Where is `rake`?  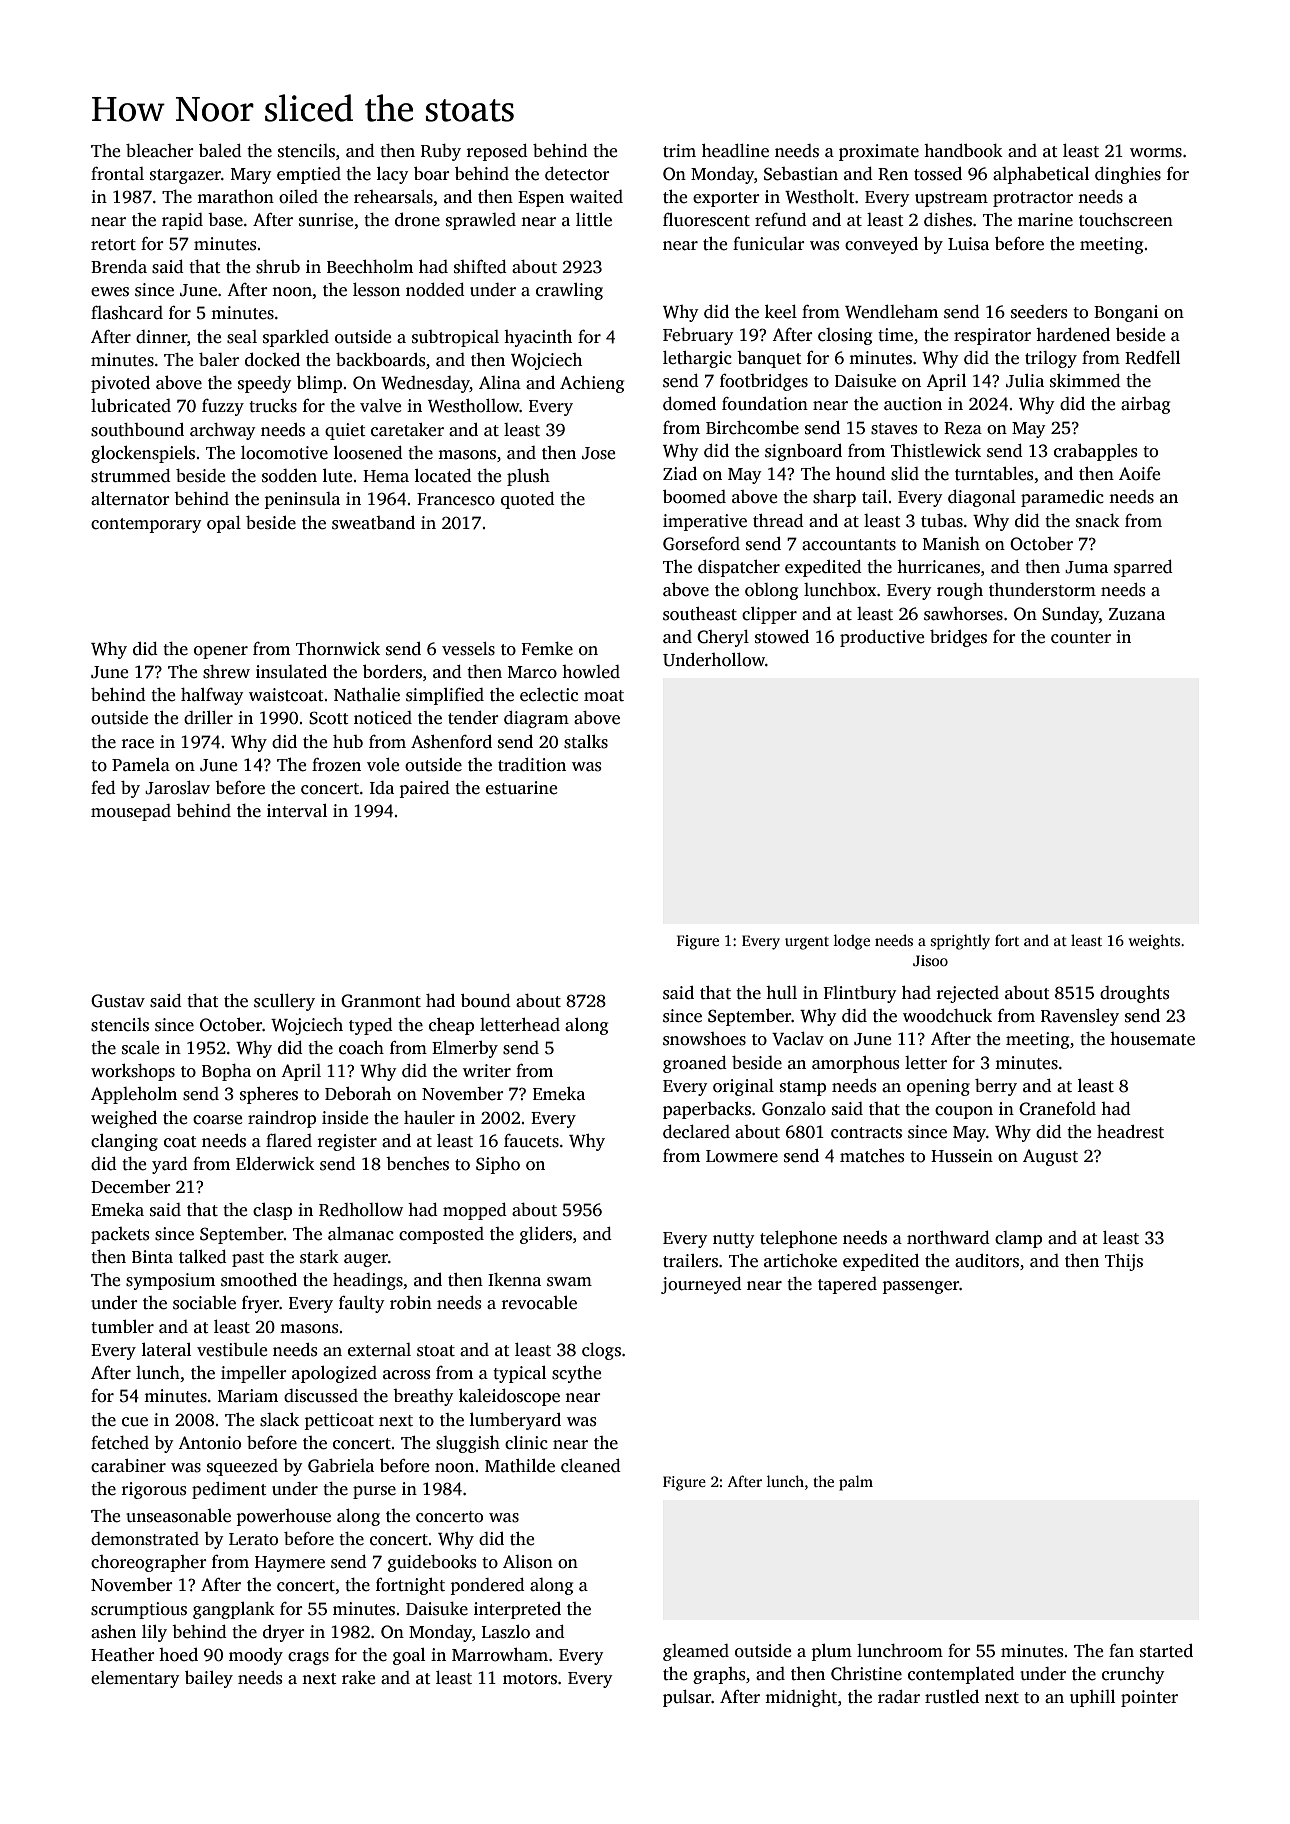 rake is located at coordinates (358, 1678).
